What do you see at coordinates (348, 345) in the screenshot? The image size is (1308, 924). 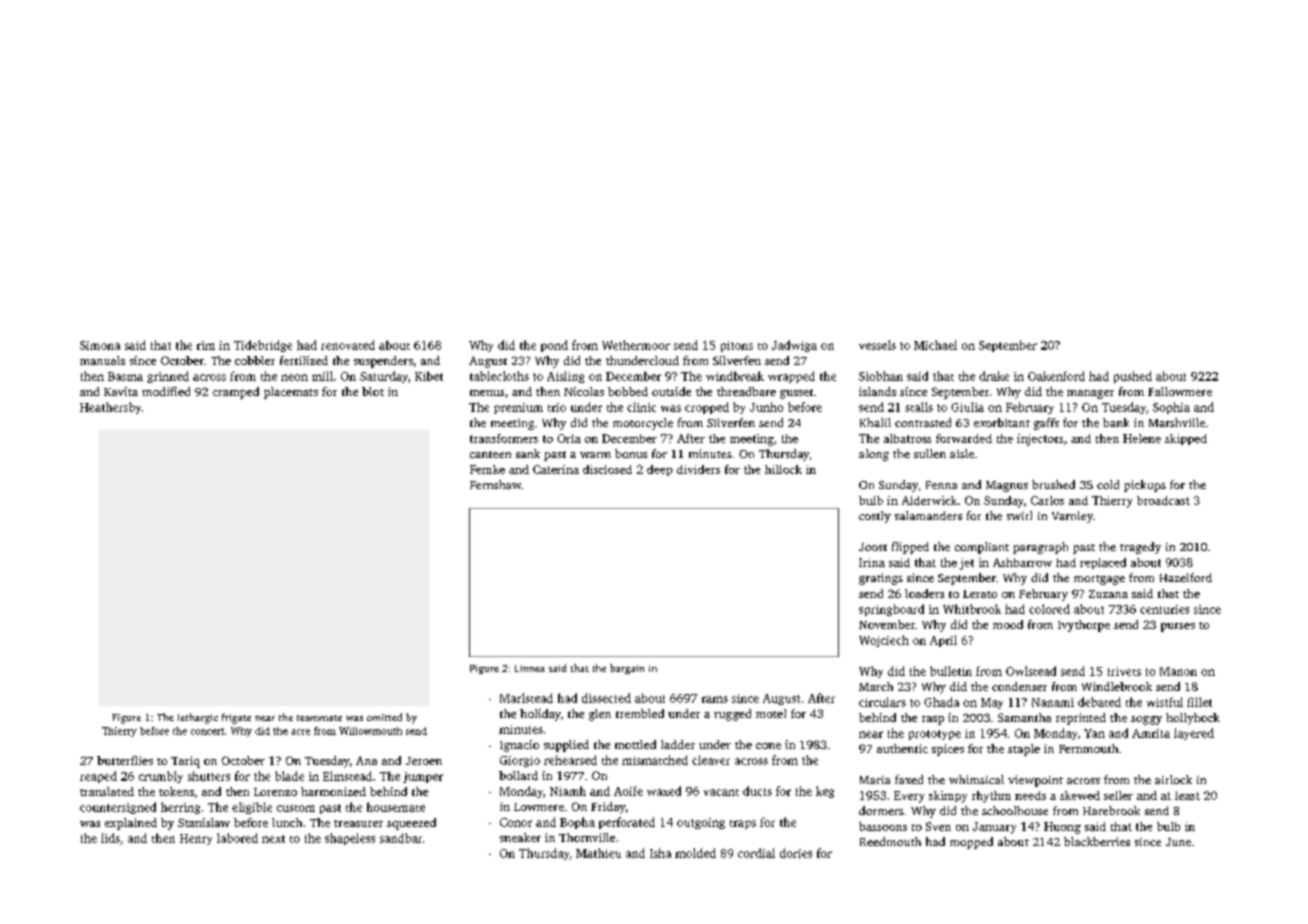 I see `renovated` at bounding box center [348, 345].
